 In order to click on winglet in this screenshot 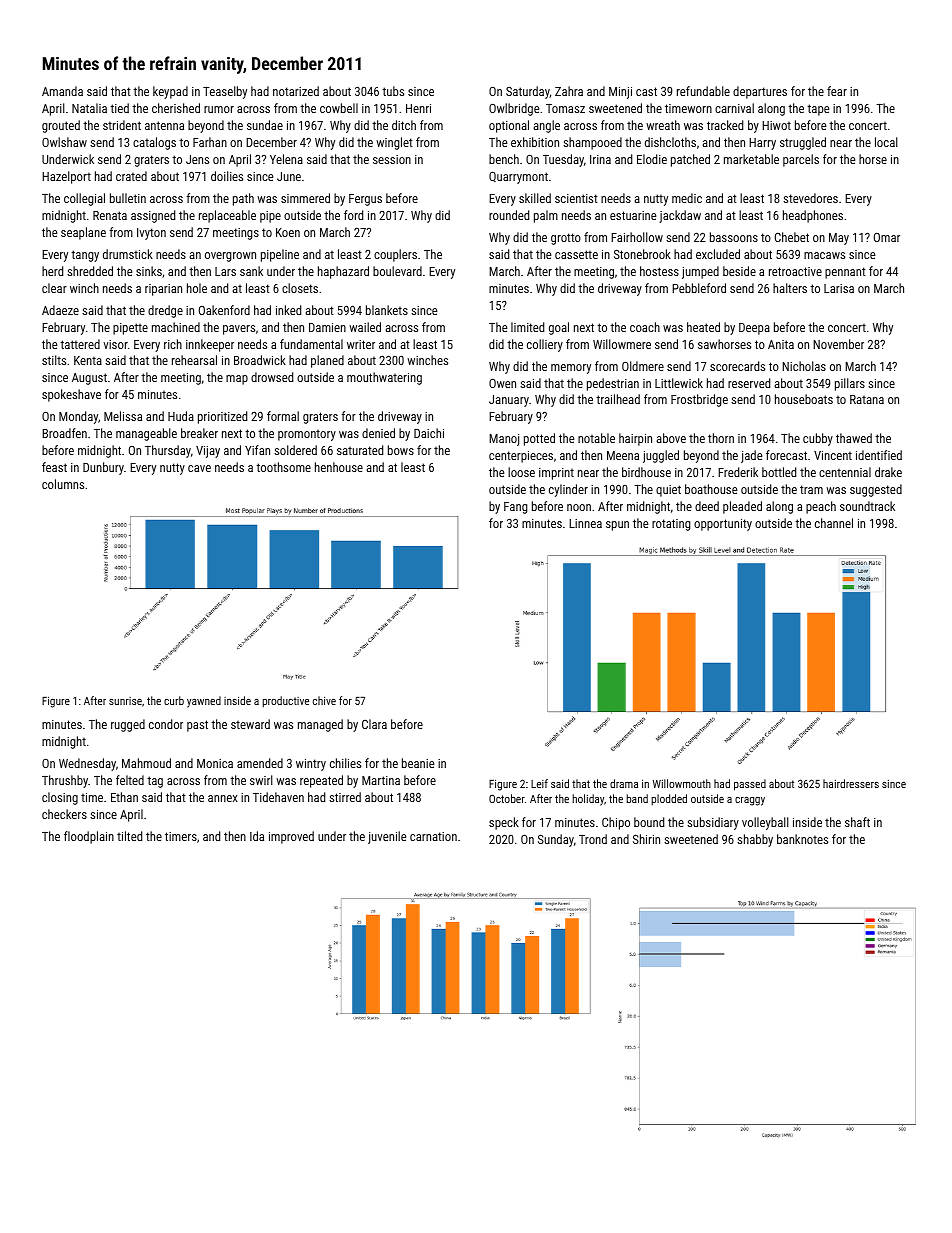, I will do `click(394, 143)`.
